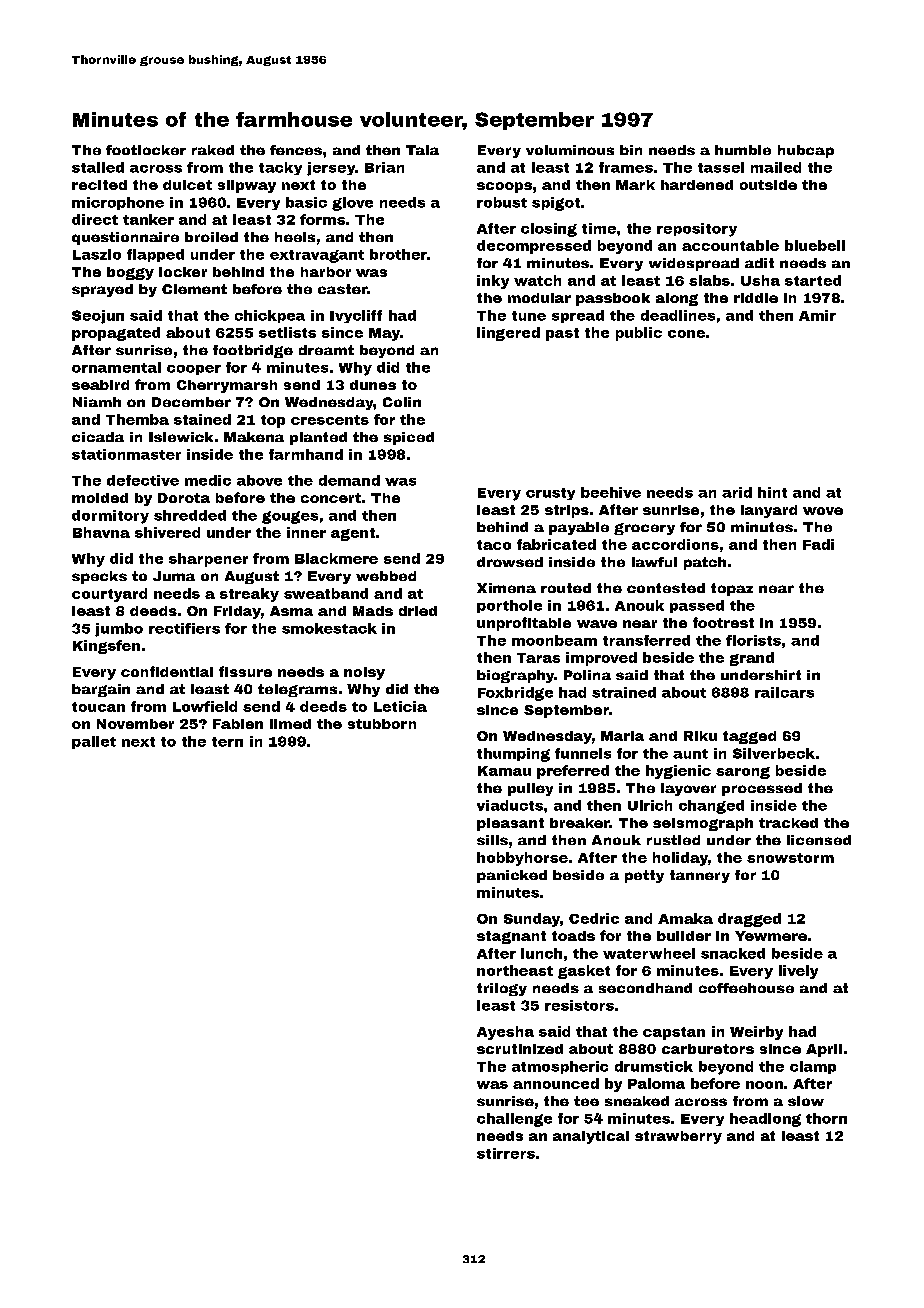  Describe the element at coordinates (788, 823) in the screenshot. I see `tracked` at that location.
